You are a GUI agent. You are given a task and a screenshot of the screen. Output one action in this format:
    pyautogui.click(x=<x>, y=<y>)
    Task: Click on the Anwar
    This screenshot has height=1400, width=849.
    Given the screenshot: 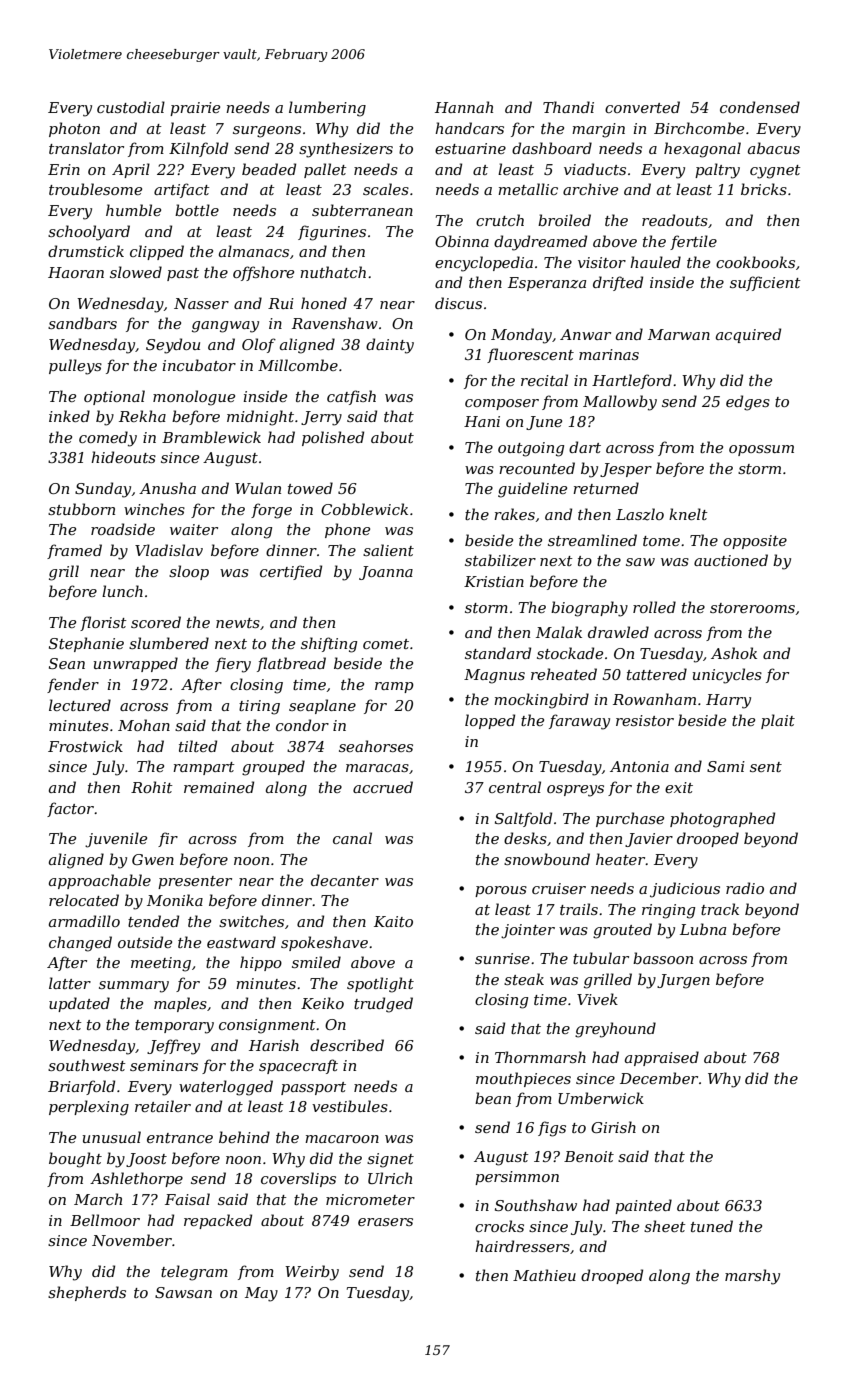 What is the action you would take?
    pyautogui.click(x=585, y=334)
